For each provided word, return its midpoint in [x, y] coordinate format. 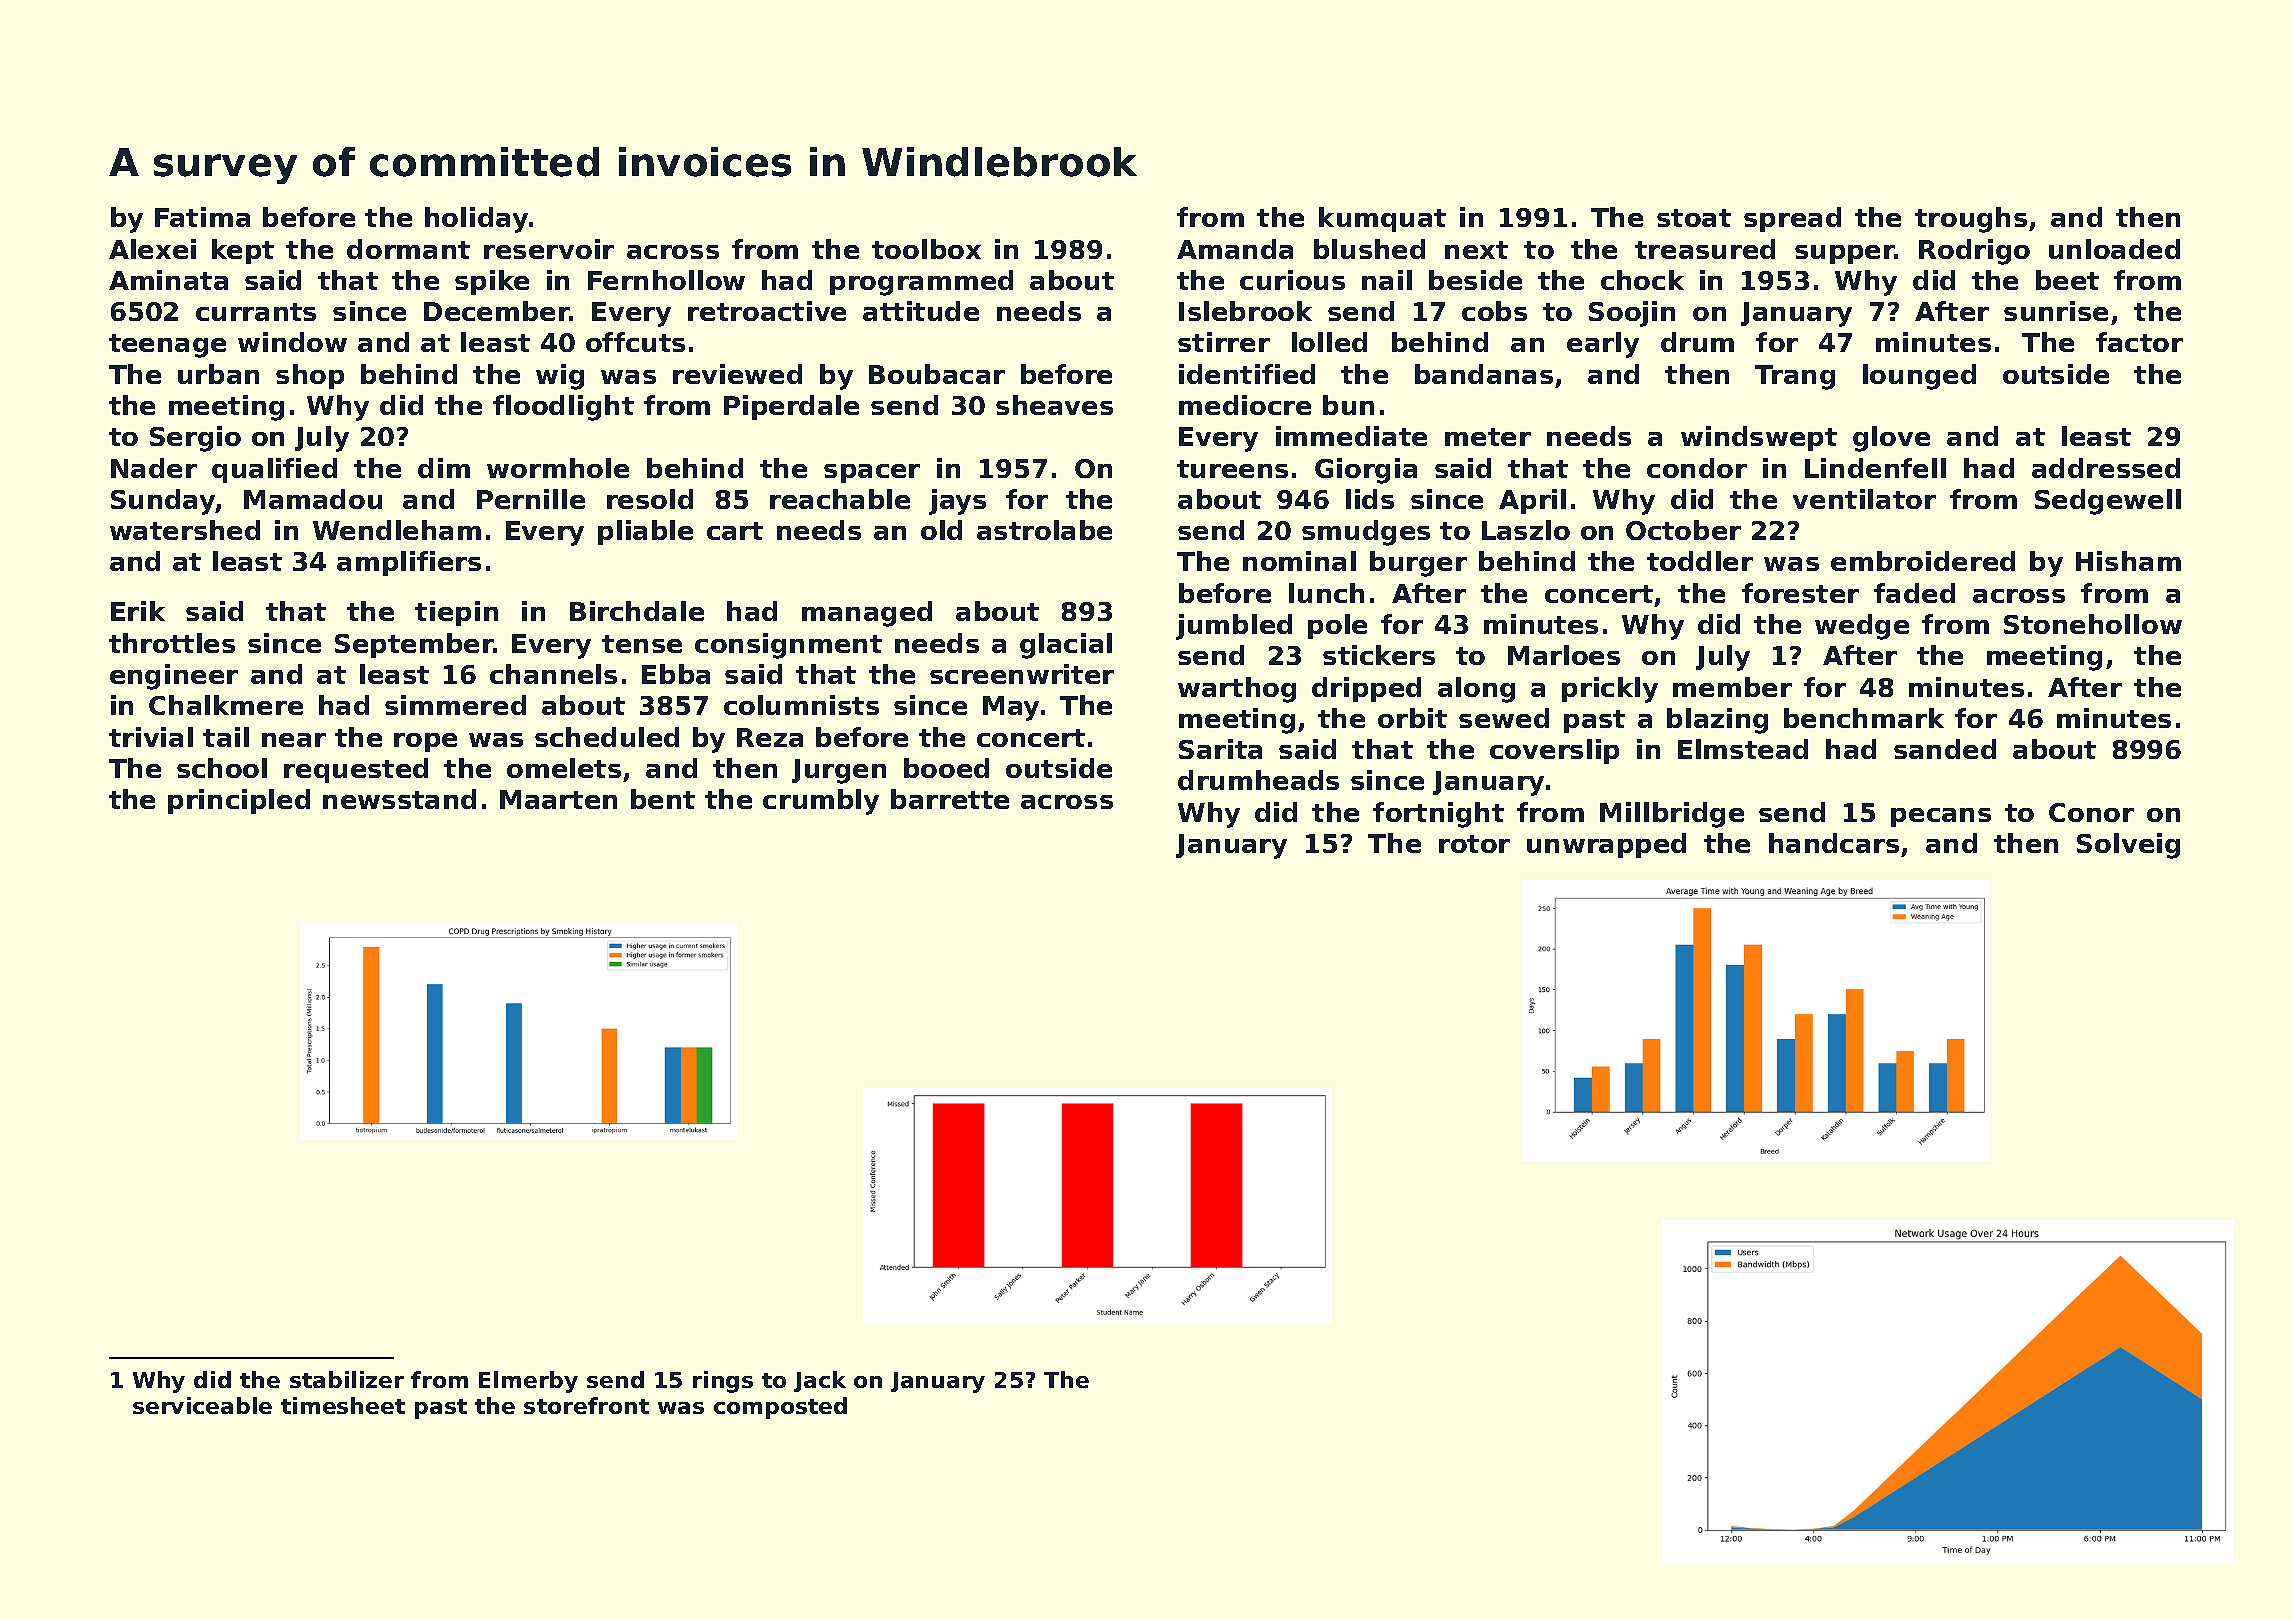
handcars [1834, 843]
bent [663, 799]
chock [1642, 280]
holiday [476, 220]
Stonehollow [2093, 624]
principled [239, 801]
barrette [950, 799]
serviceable [202, 1405]
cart [735, 531]
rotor [1474, 844]
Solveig [2128, 846]
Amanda [1235, 249]
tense [642, 644]
